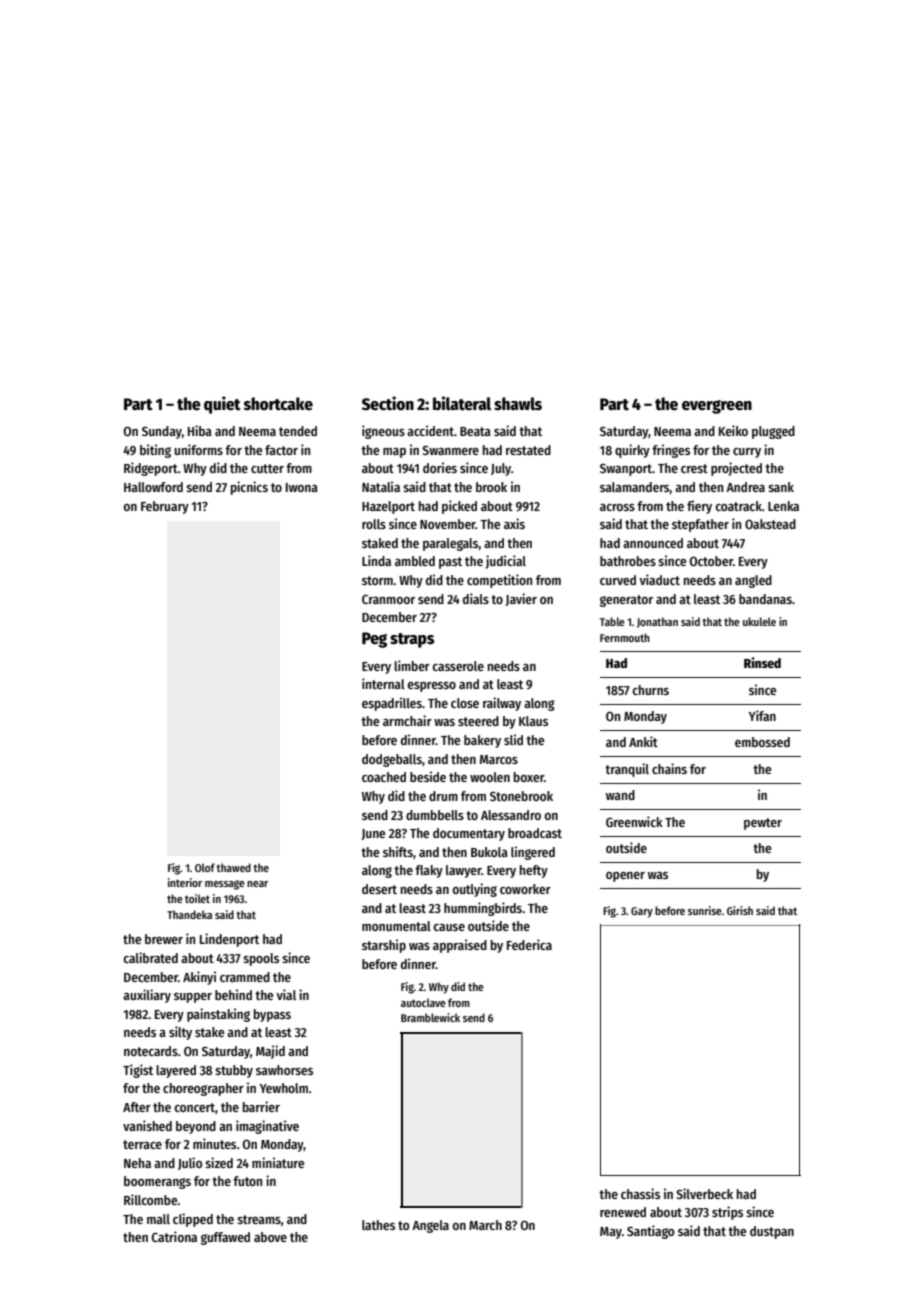 The height and width of the page is (1308, 924). Describe the element at coordinates (222, 405) in the page. I see `quiet` at that location.
